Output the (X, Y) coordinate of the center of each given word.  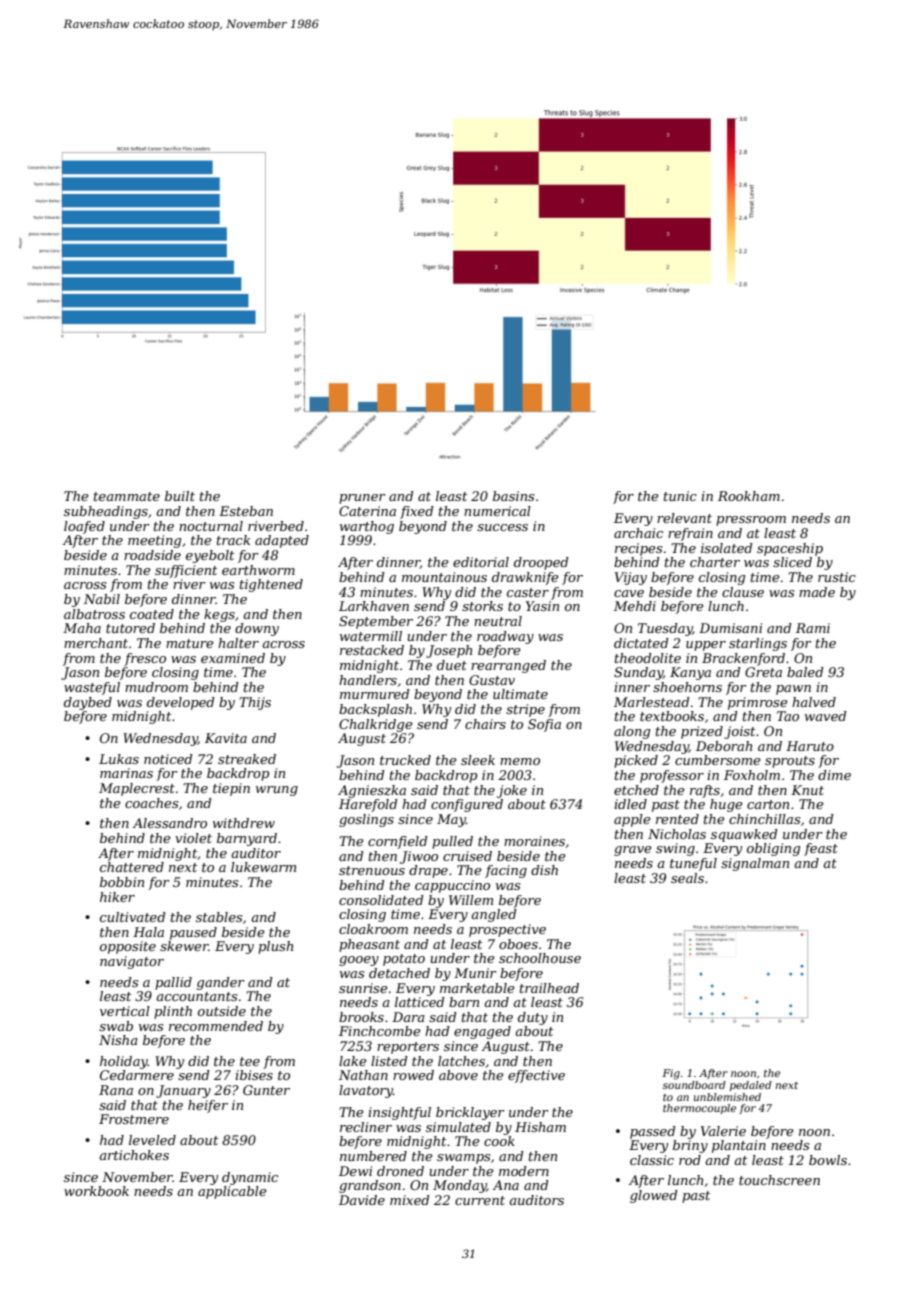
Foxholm (752, 775)
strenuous (372, 870)
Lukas (119, 759)
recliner (366, 1127)
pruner (362, 499)
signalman (755, 864)
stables (219, 917)
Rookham (749, 496)
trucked (405, 760)
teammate (127, 496)
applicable (232, 1192)
